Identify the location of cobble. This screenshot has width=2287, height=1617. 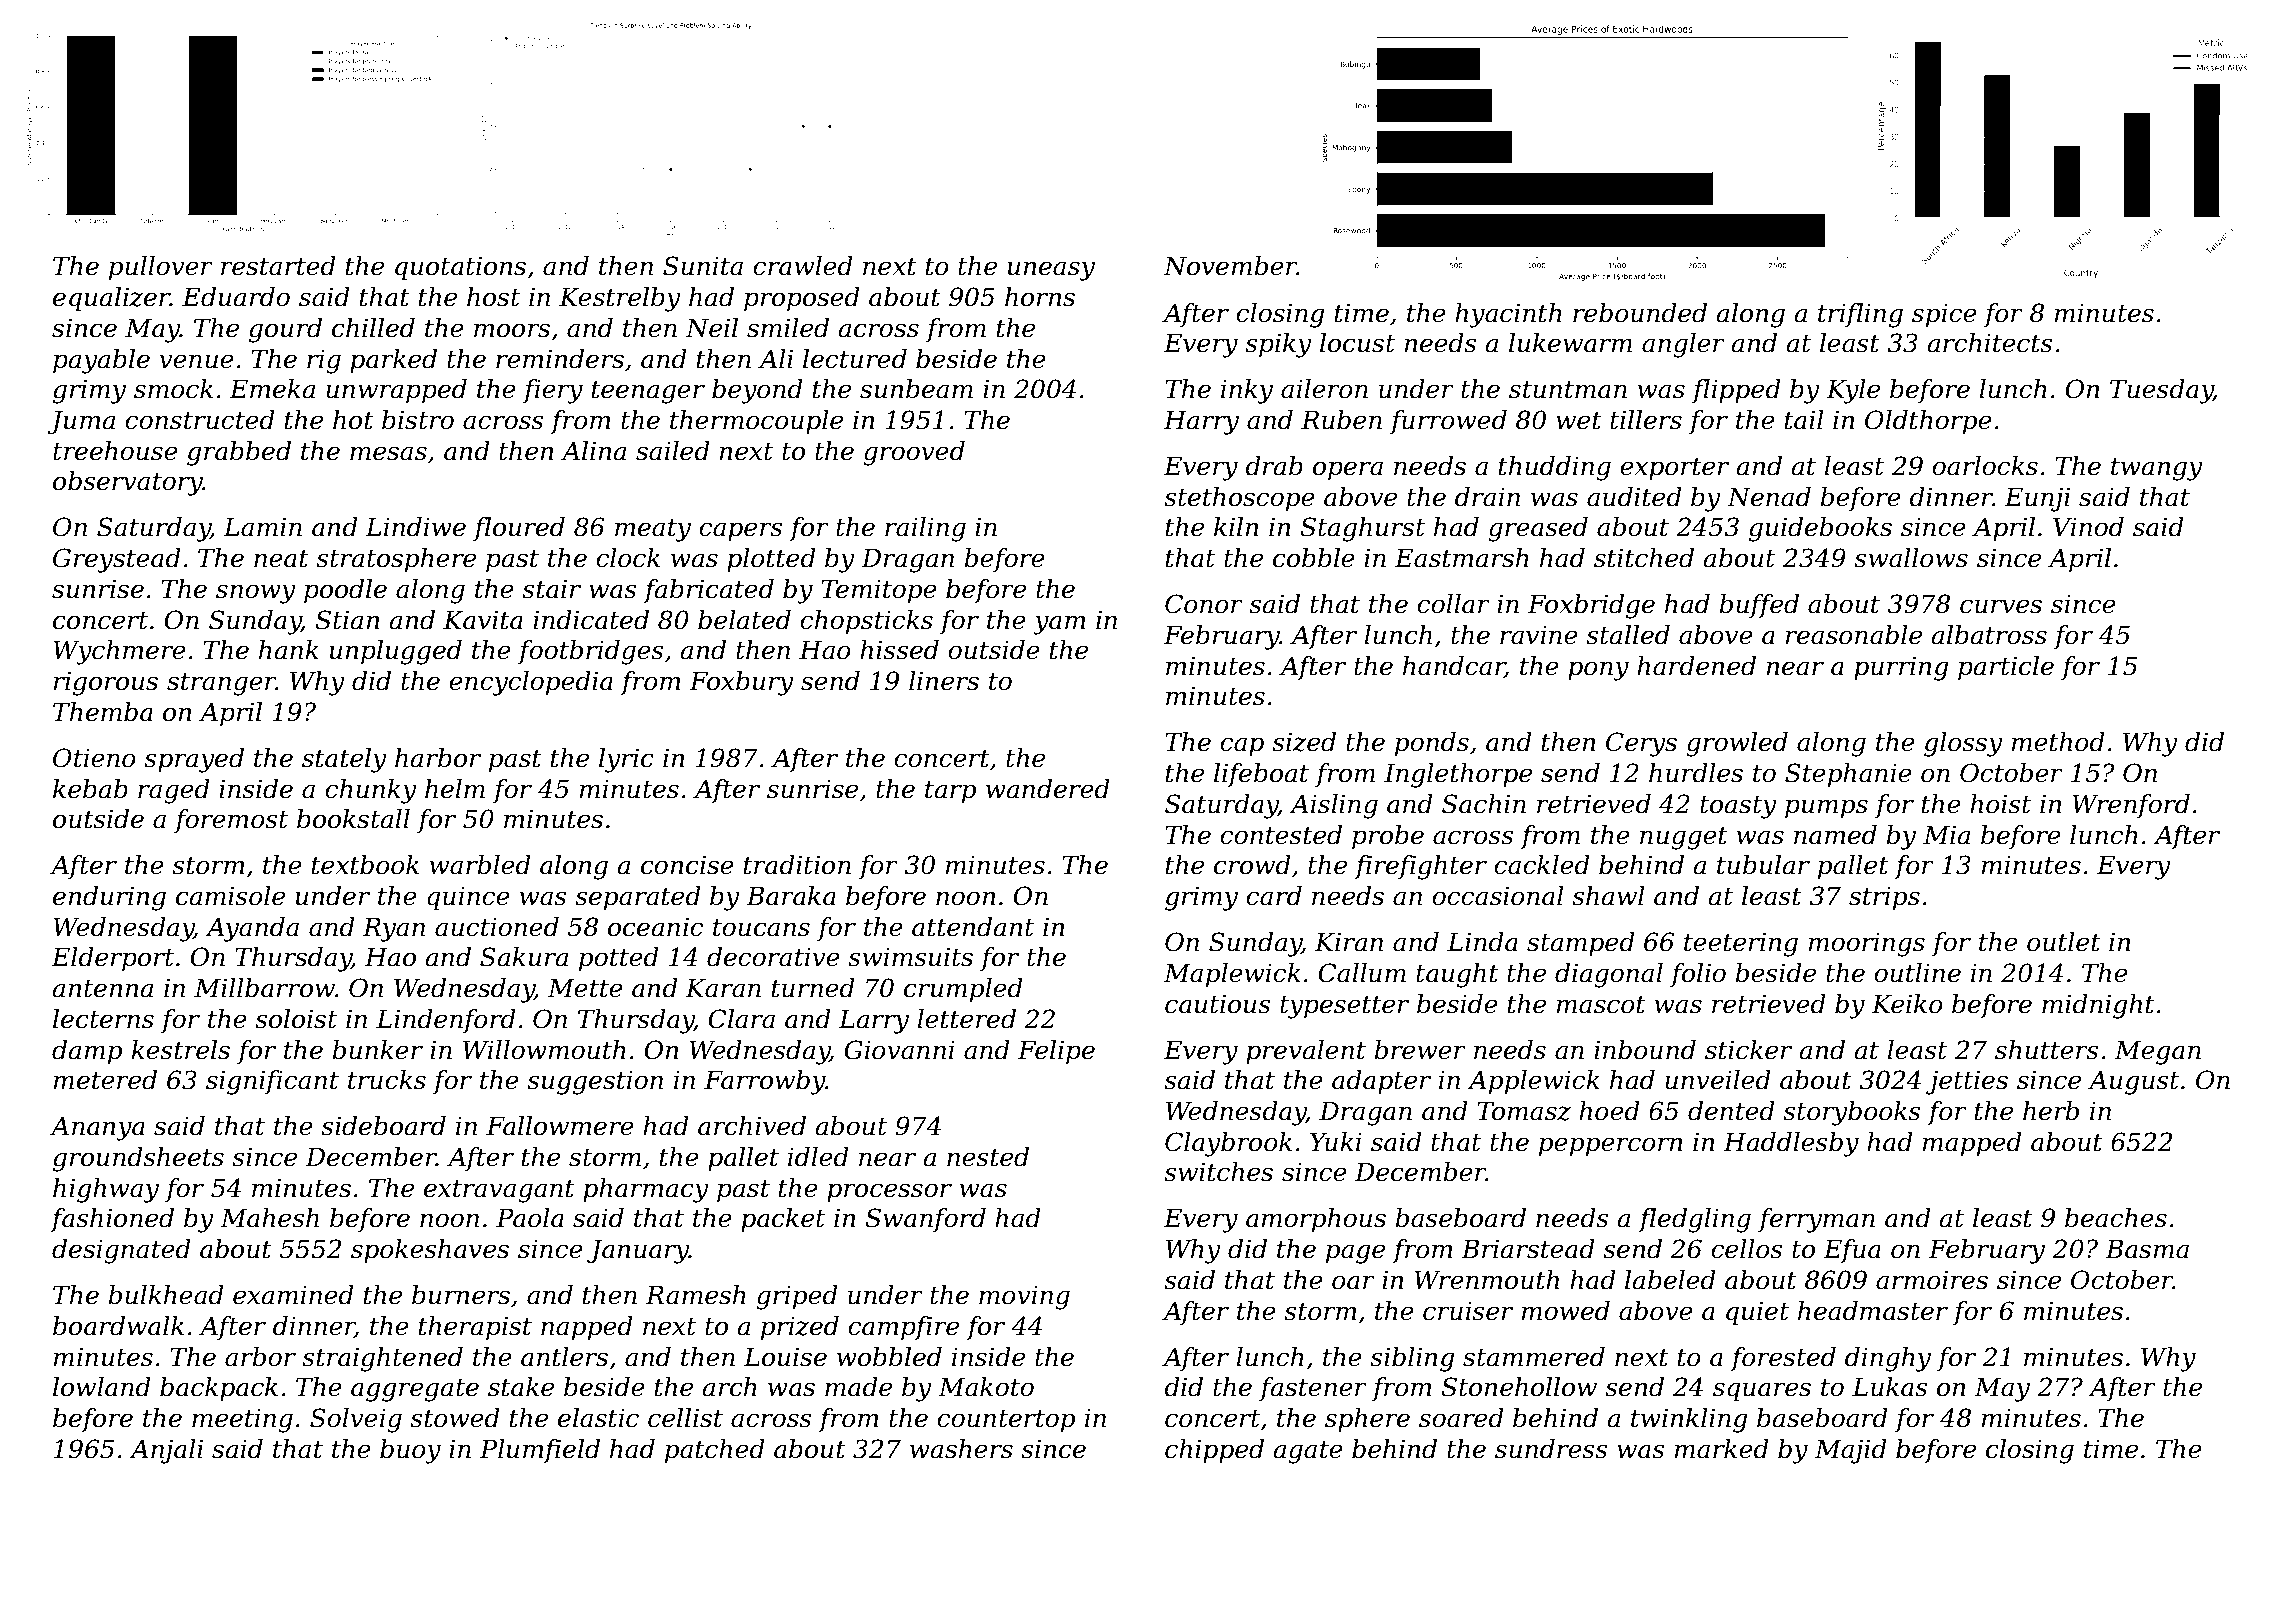
(1314, 558).
